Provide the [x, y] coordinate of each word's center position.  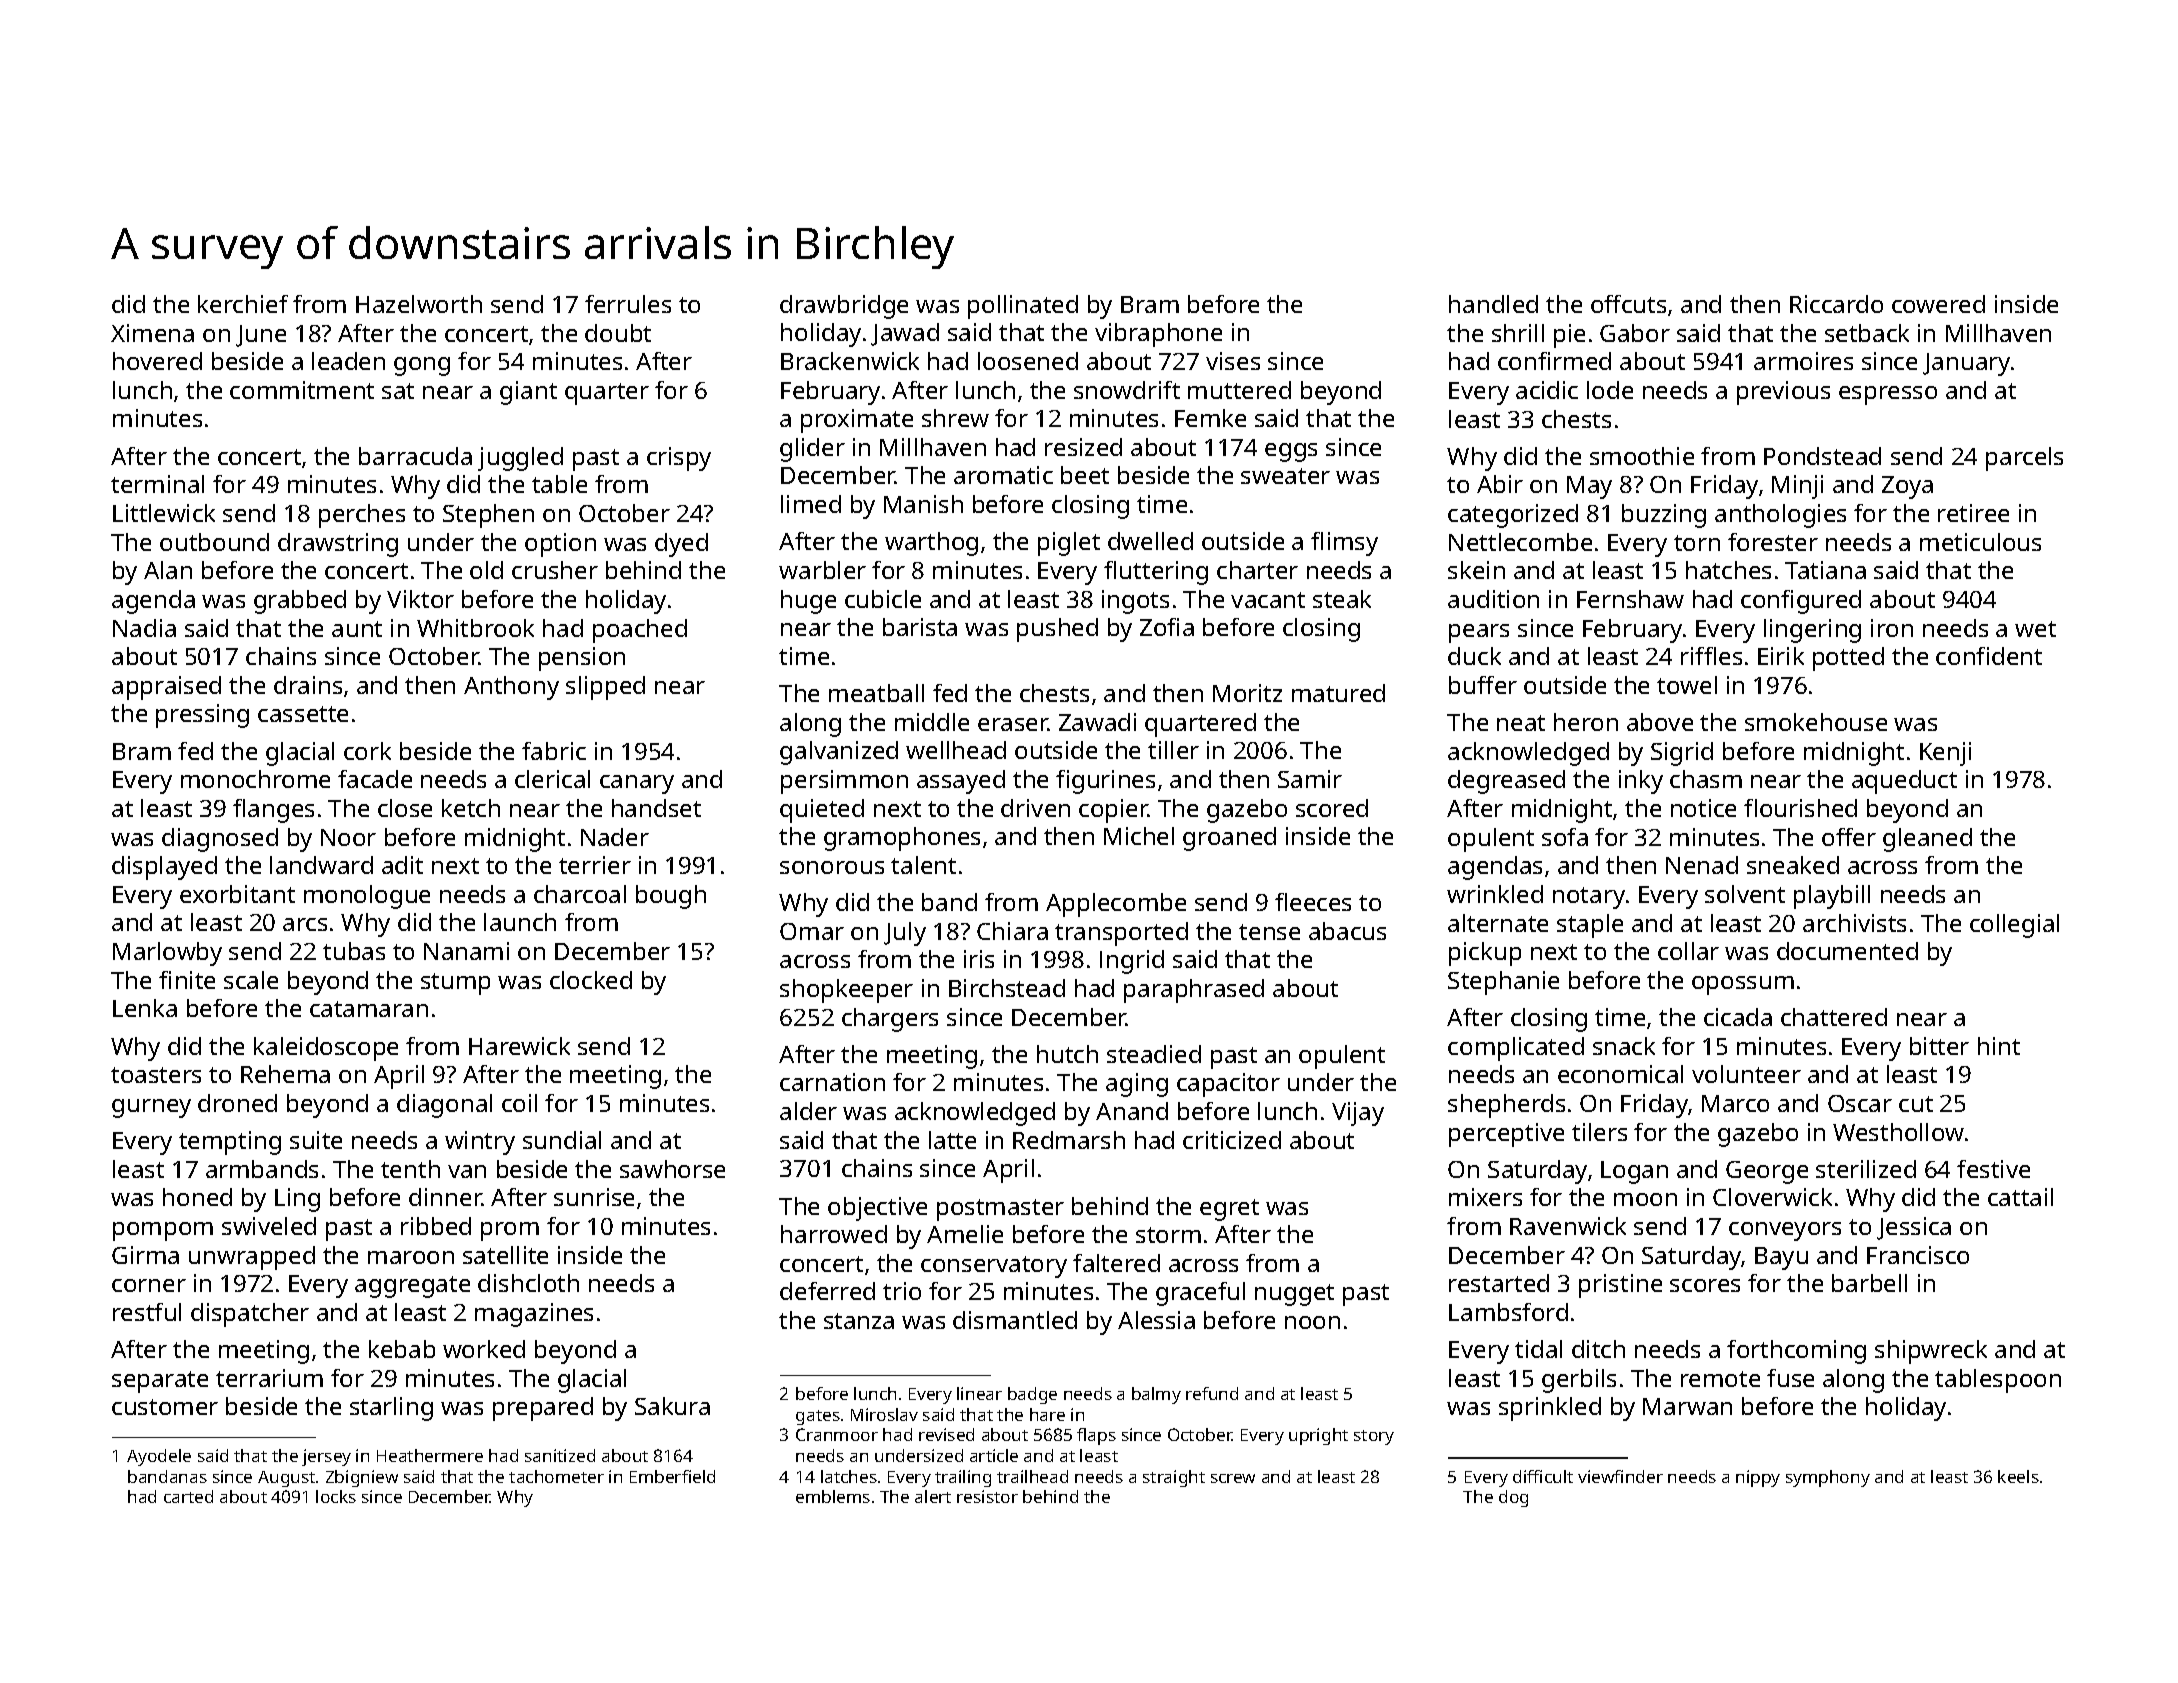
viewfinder [1620, 1476]
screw [1233, 1478]
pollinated [1023, 307]
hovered [157, 361]
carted [188, 1496]
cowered [1938, 304]
